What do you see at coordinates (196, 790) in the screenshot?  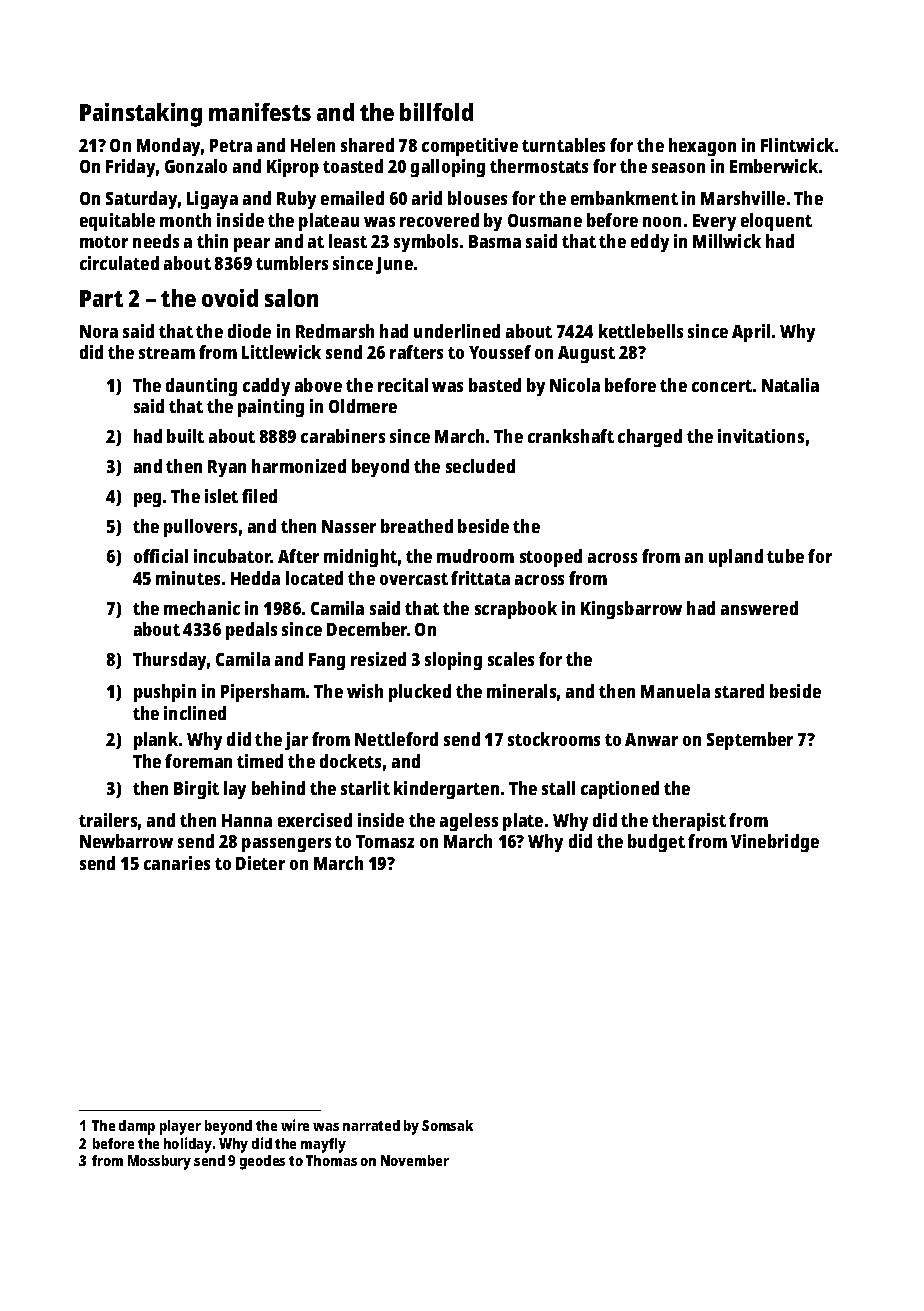 I see `Birgit` at bounding box center [196, 790].
